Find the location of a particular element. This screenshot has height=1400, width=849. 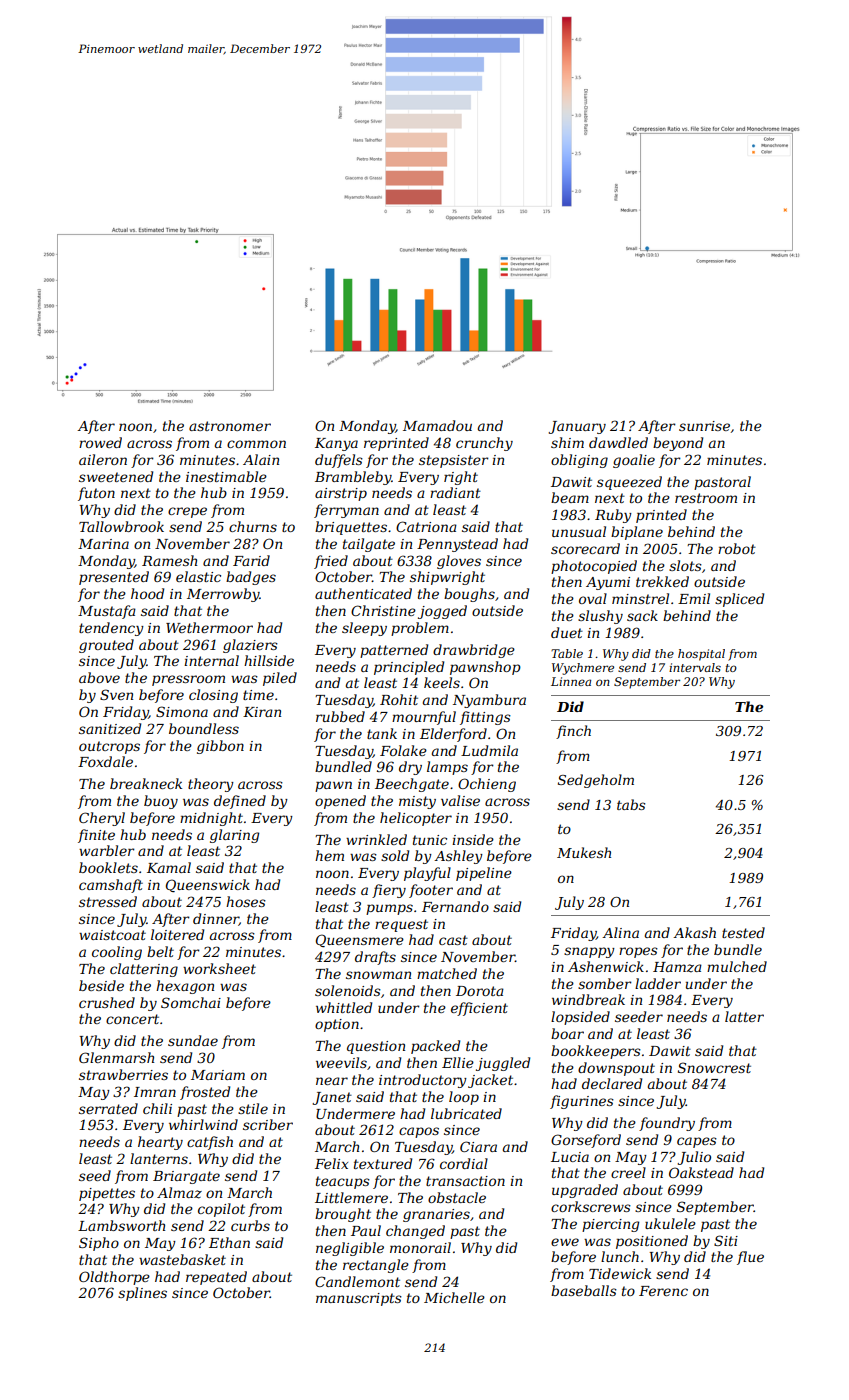

wrinkled is located at coordinates (376, 839).
